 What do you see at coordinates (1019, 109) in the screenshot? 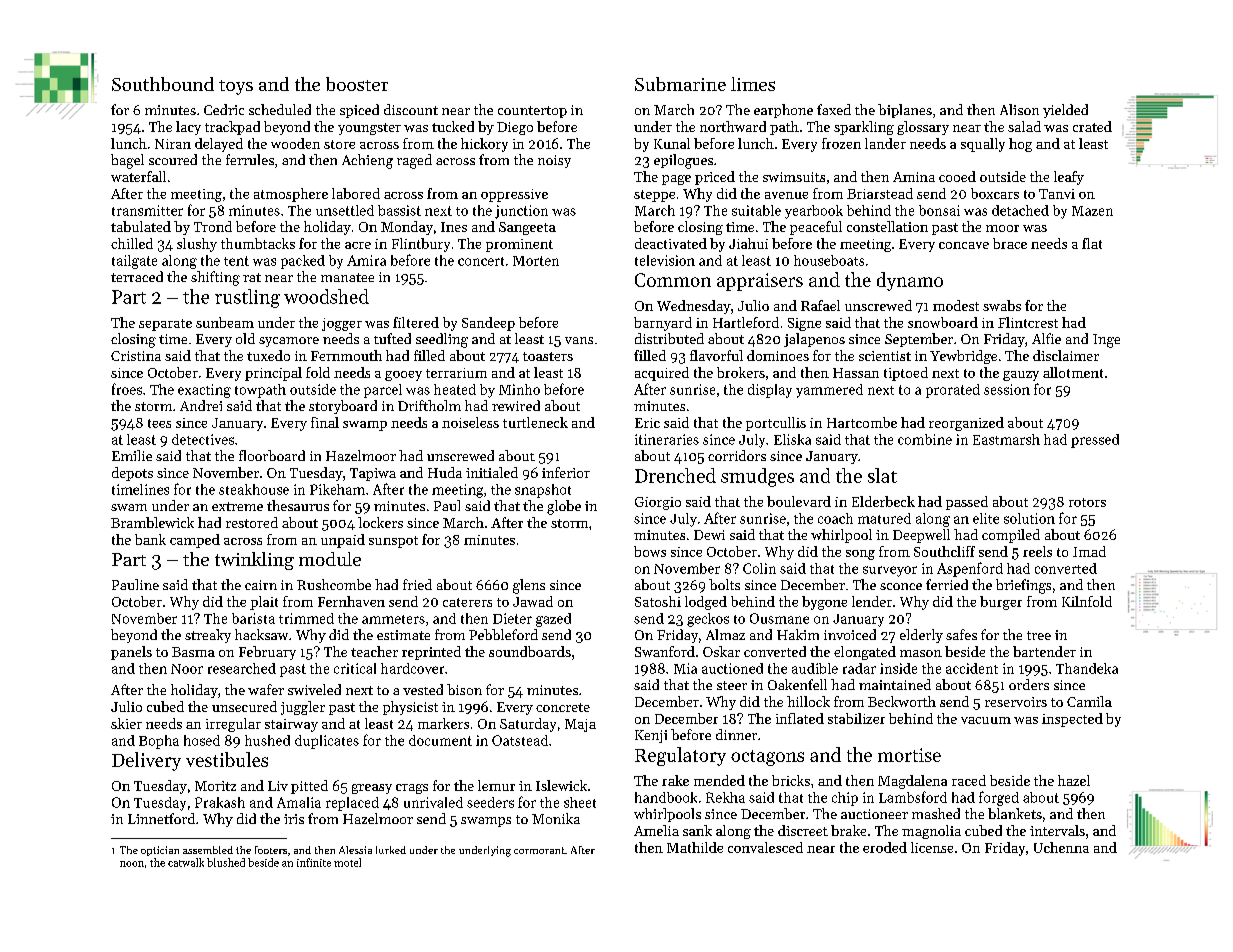
I see `Alison` at bounding box center [1019, 109].
